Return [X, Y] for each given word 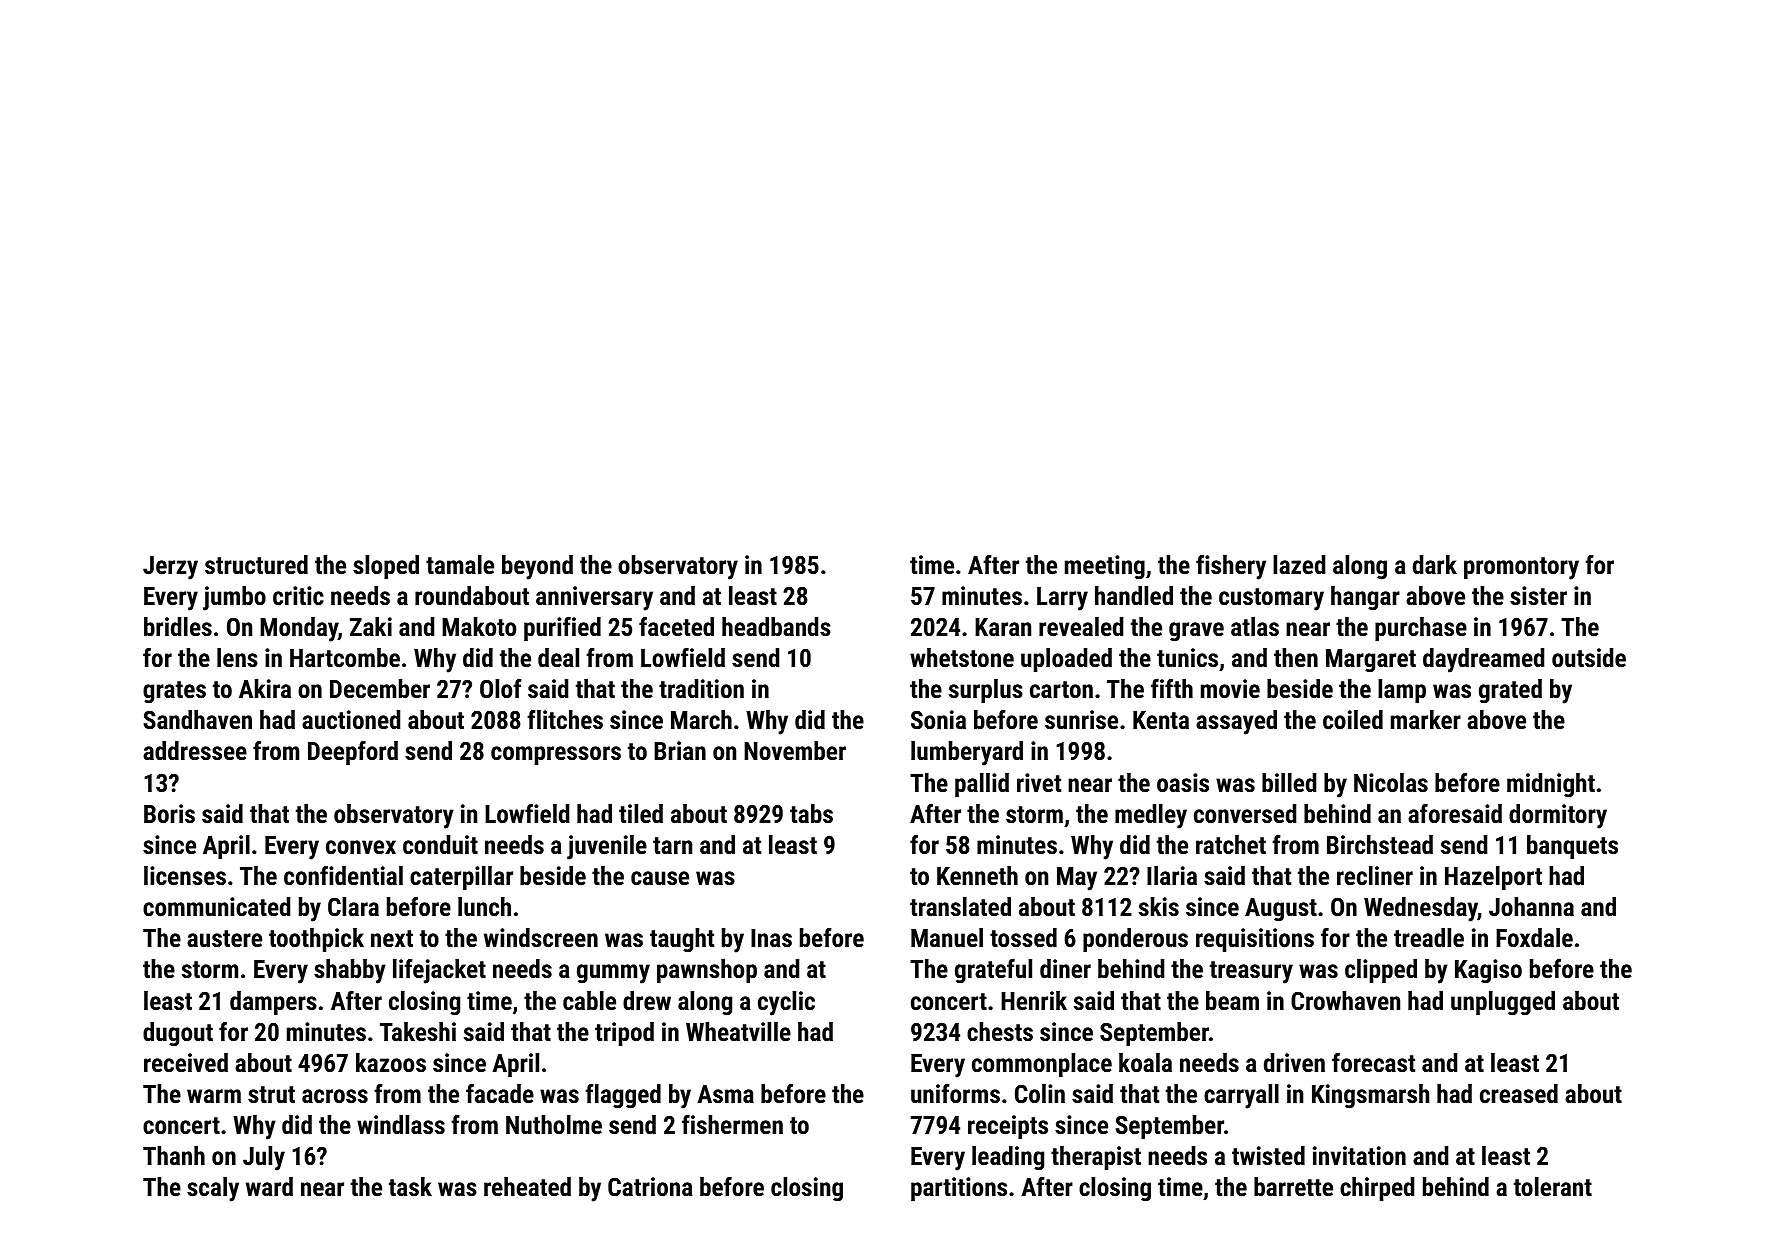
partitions [959, 1189]
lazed [1299, 564]
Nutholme [554, 1124]
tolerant [1553, 1186]
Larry [1062, 599]
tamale [460, 564]
